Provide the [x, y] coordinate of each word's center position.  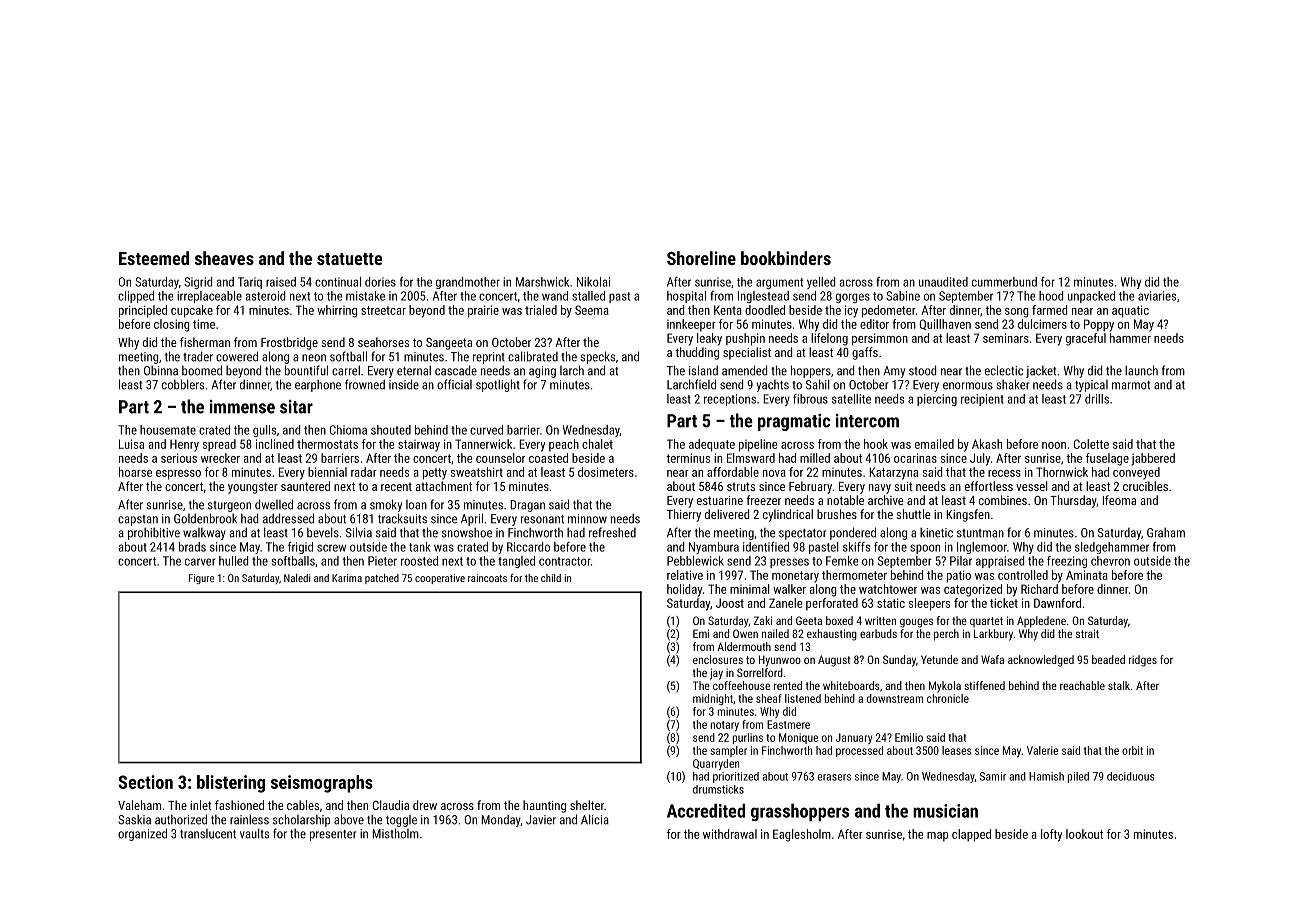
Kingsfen [968, 515]
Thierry [684, 515]
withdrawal [730, 834]
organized [142, 834]
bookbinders [786, 258]
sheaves [224, 258]
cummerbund [1004, 282]
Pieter [382, 561]
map [937, 836]
